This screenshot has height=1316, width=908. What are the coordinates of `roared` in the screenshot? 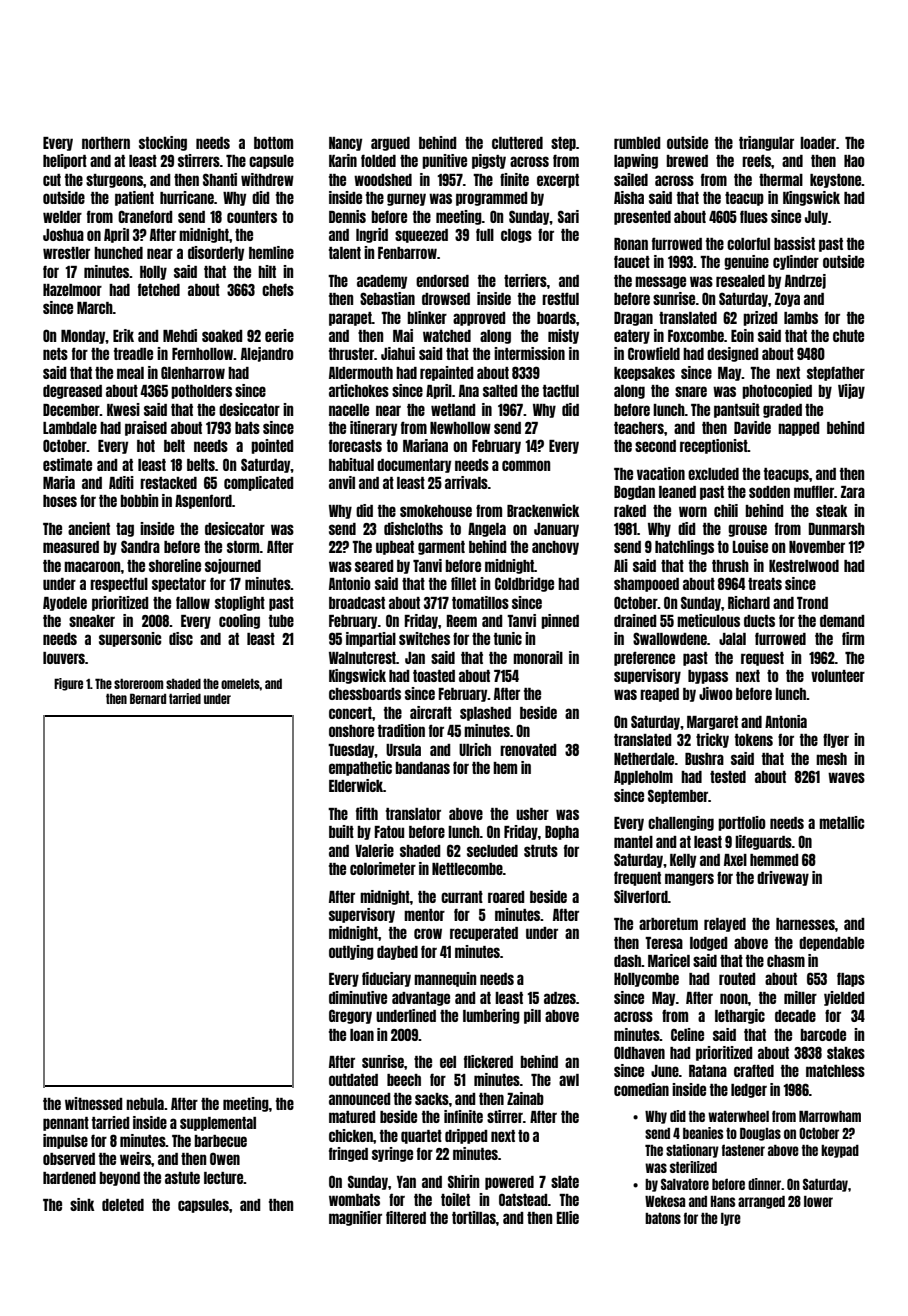 It's located at (506, 897).
